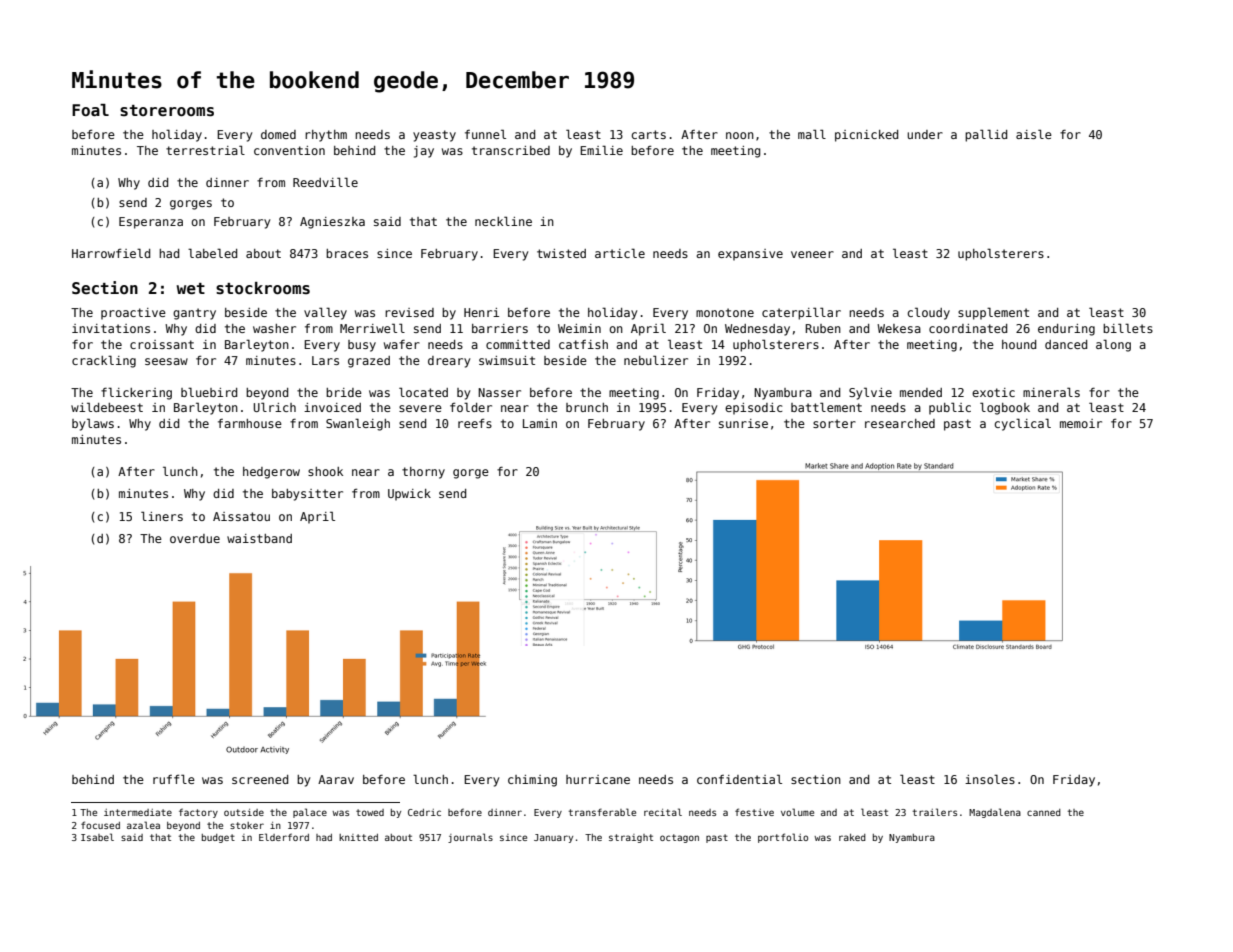  I want to click on budget, so click(218, 838).
